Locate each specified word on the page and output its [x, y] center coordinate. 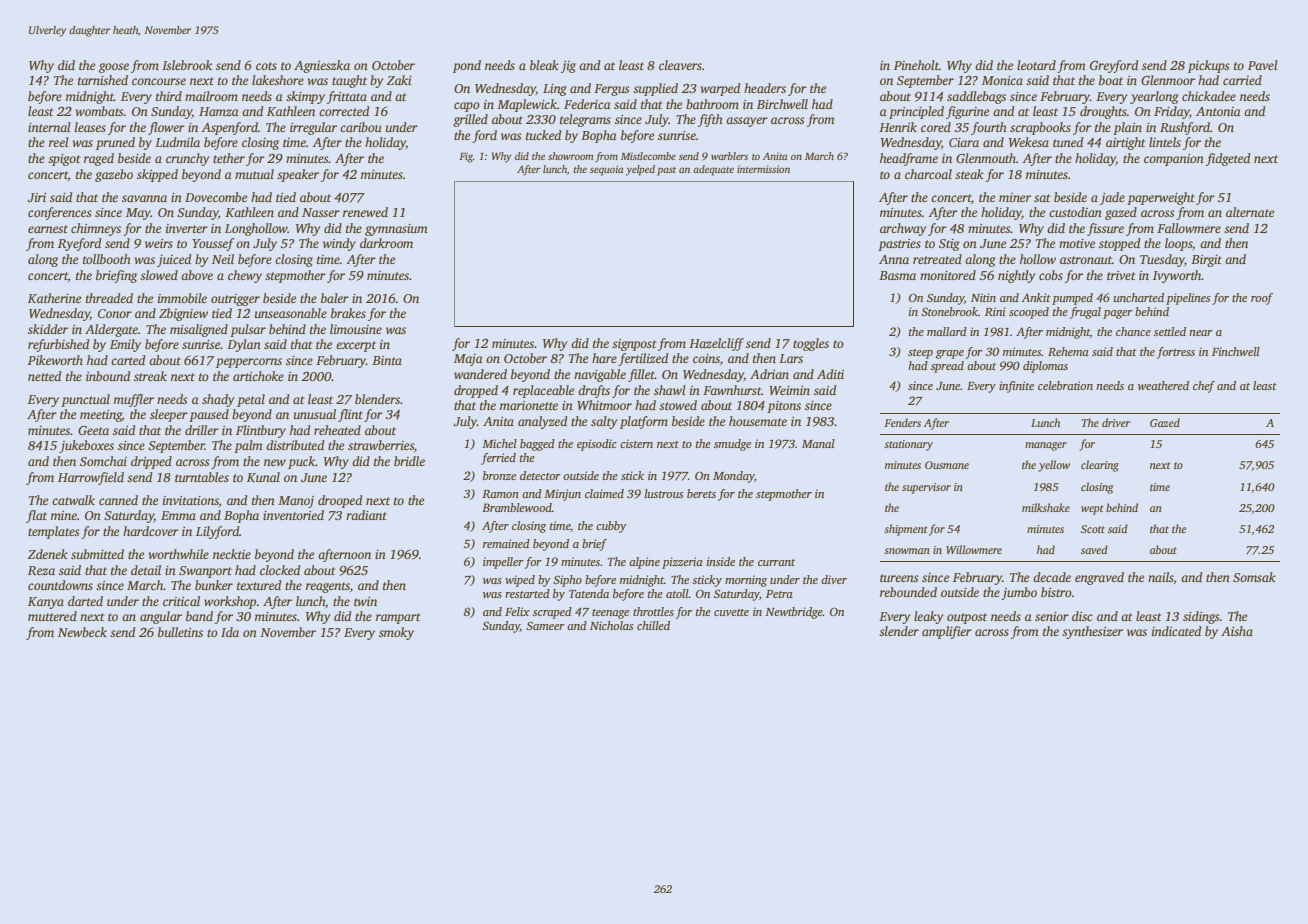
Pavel [1263, 65]
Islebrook [187, 65]
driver [1116, 422]
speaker [298, 175]
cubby [611, 527]
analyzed [542, 422]
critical [181, 601]
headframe [909, 159]
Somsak [1254, 577]
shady [218, 400]
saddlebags [976, 97]
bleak [544, 65]
